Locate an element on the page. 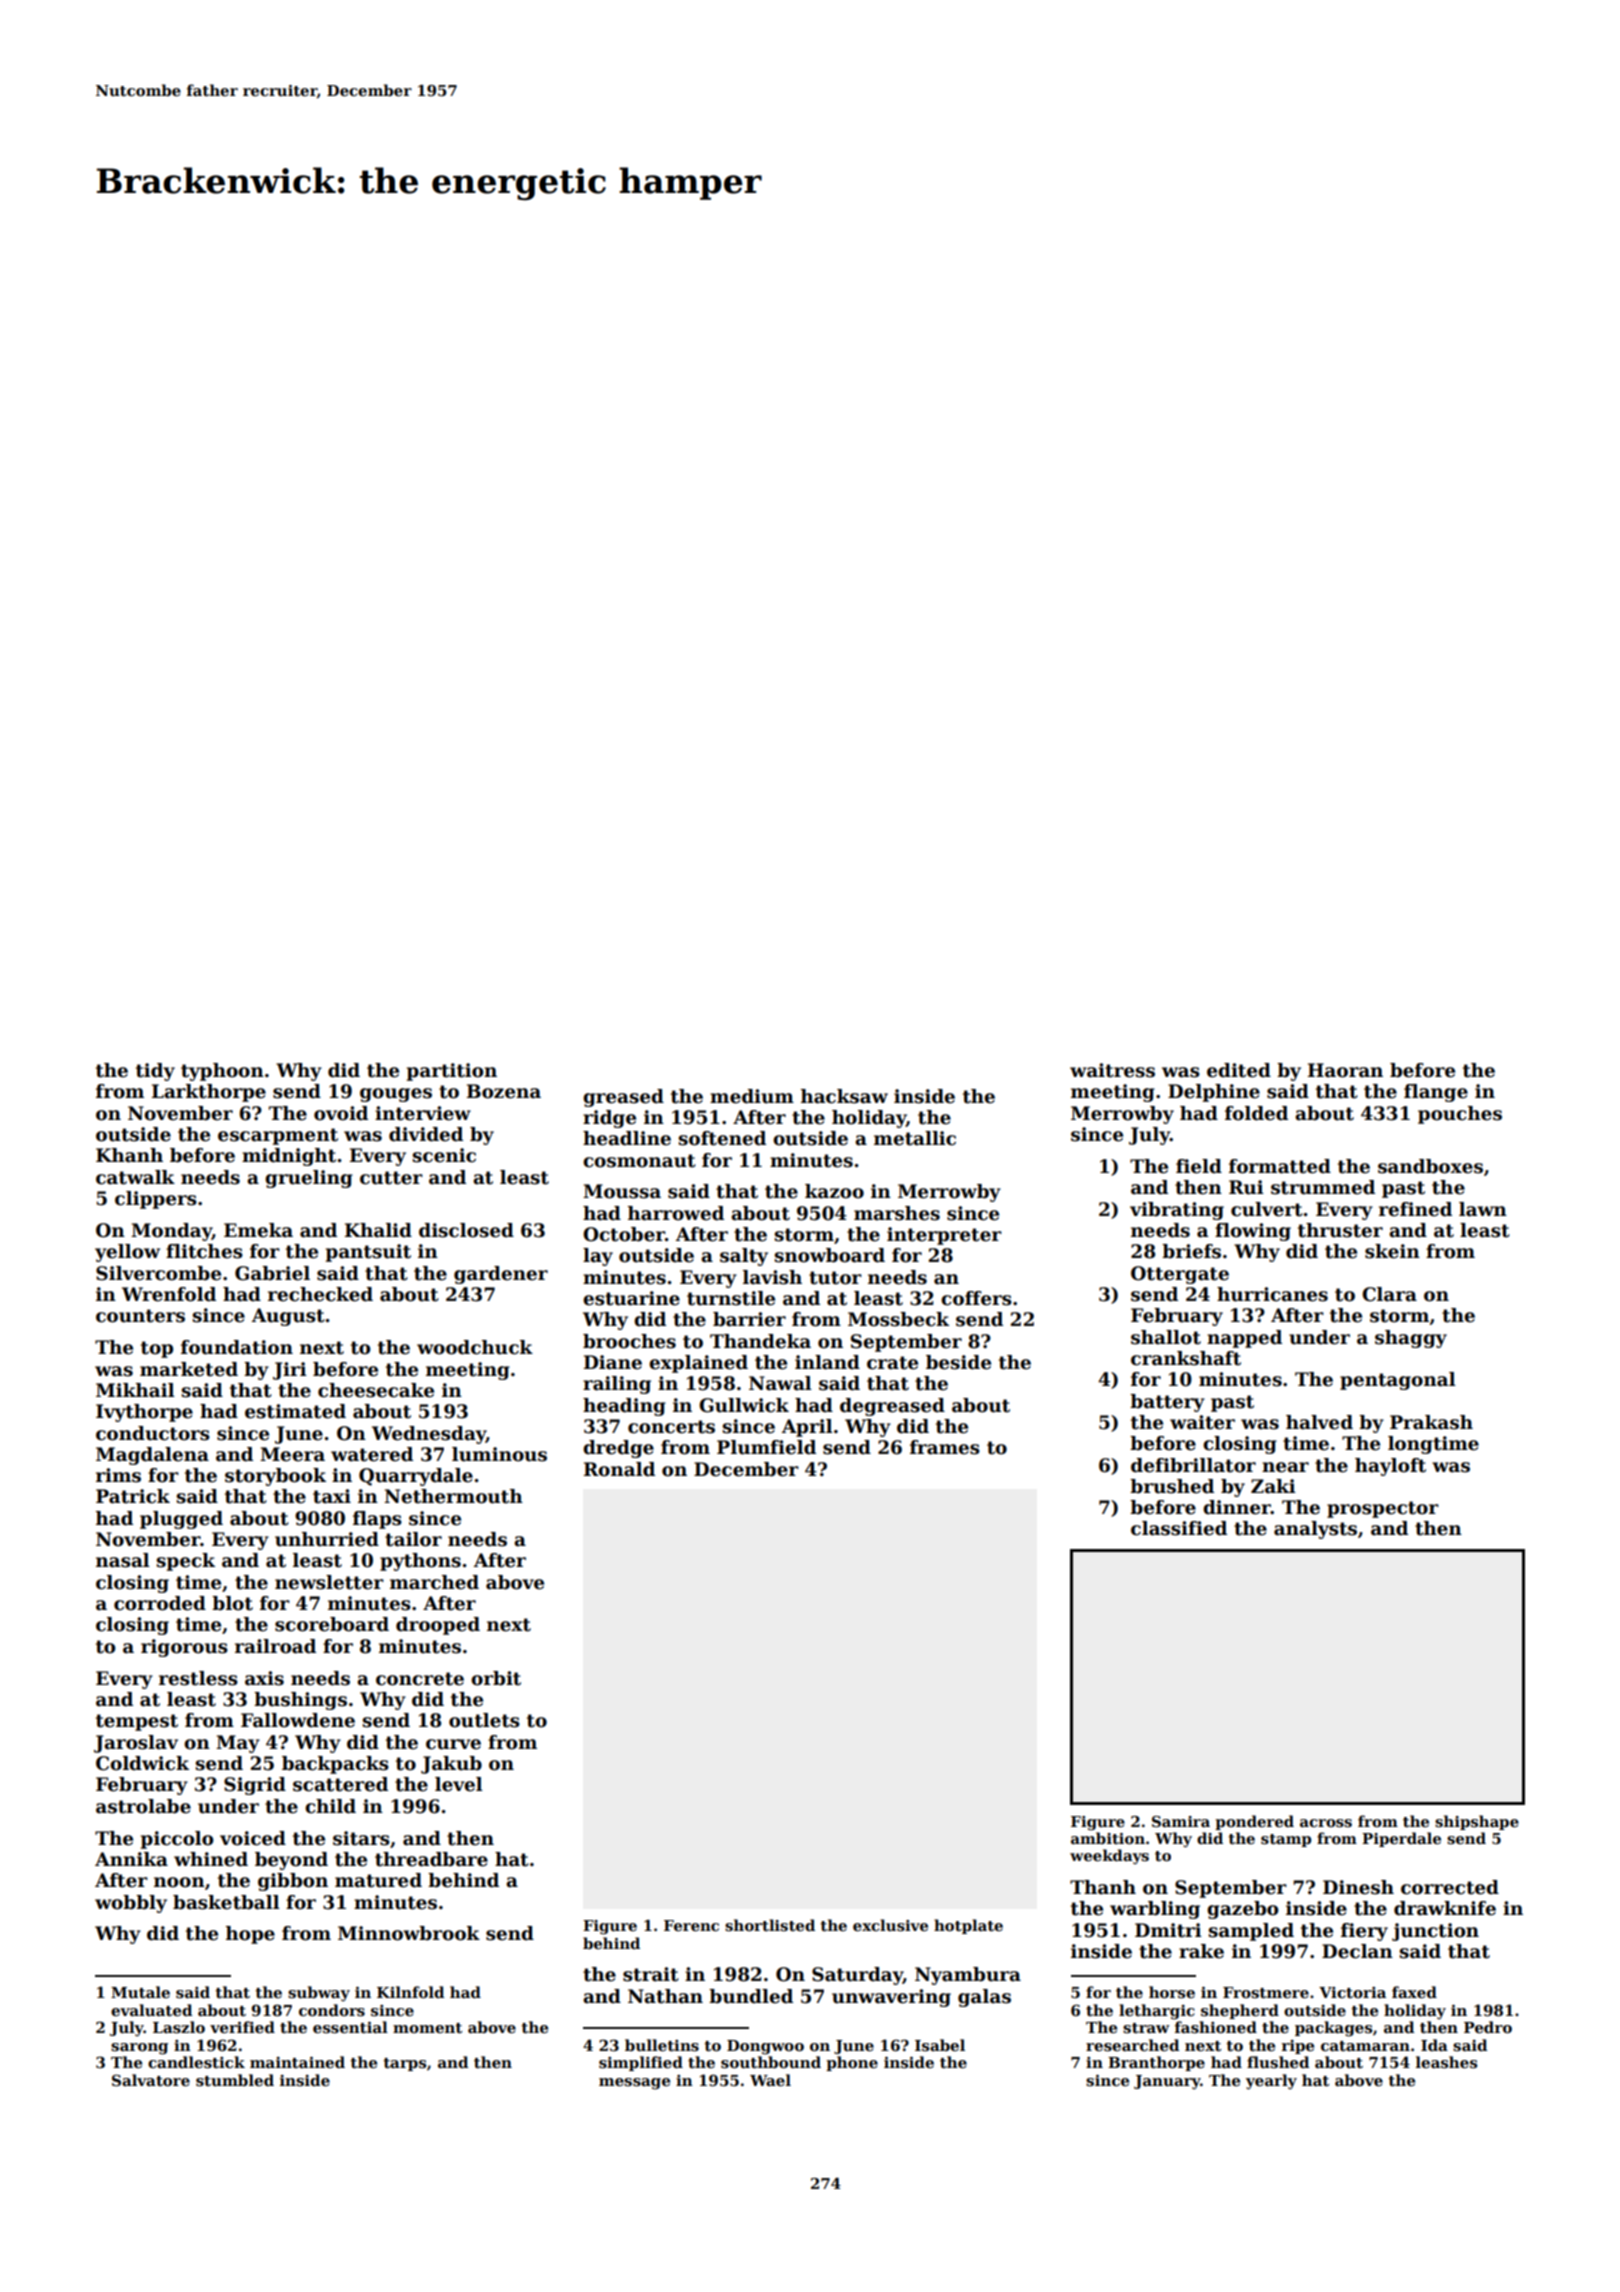 Image resolution: width=1620 pixels, height=2292 pixels. January is located at coordinates (1167, 2082).
